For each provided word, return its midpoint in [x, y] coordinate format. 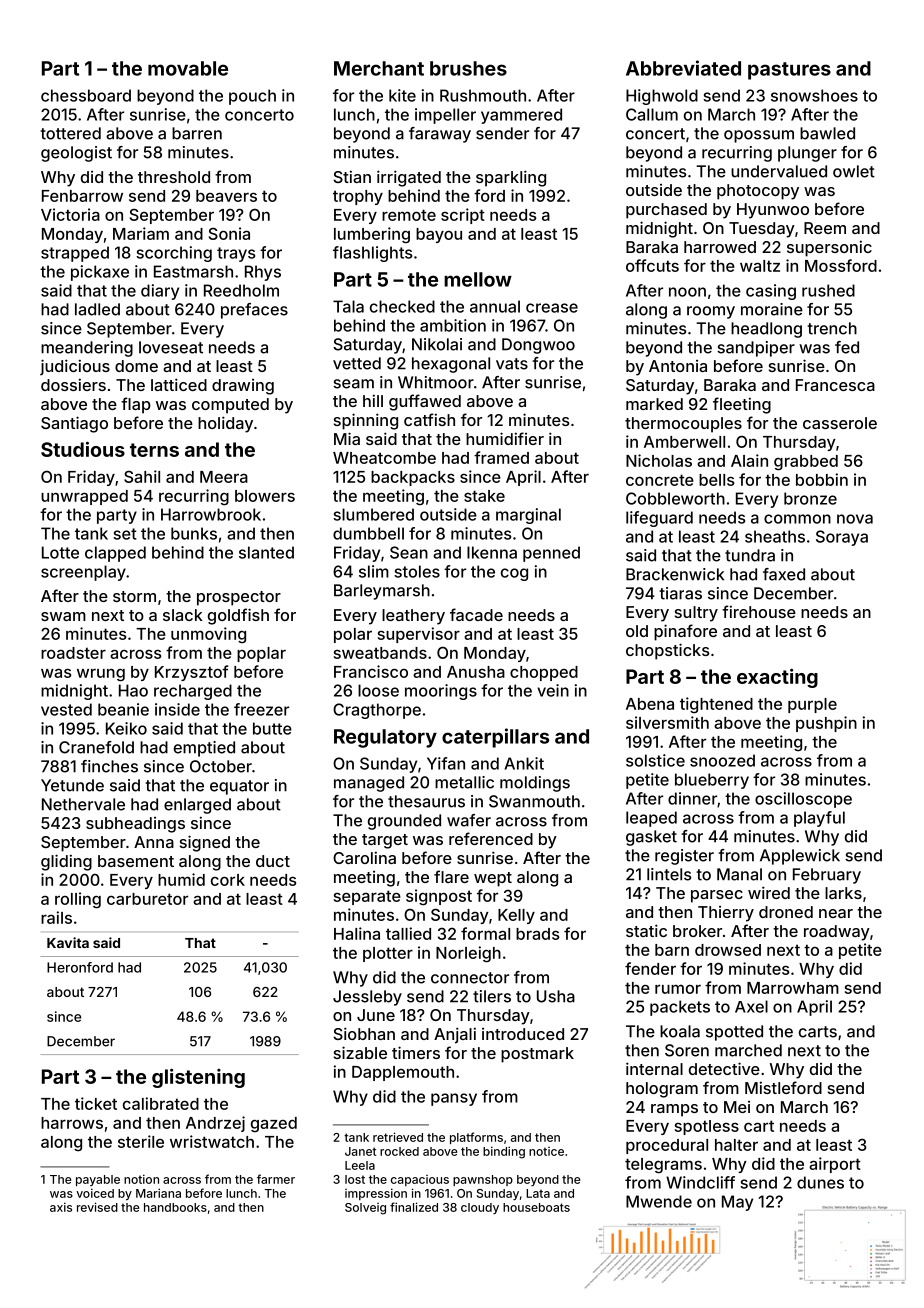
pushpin [826, 724]
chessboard [86, 95]
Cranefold [96, 747]
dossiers [73, 384]
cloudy [480, 1208]
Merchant [379, 68]
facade [476, 614]
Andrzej [215, 1124]
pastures [789, 71]
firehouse [759, 611]
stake [484, 496]
